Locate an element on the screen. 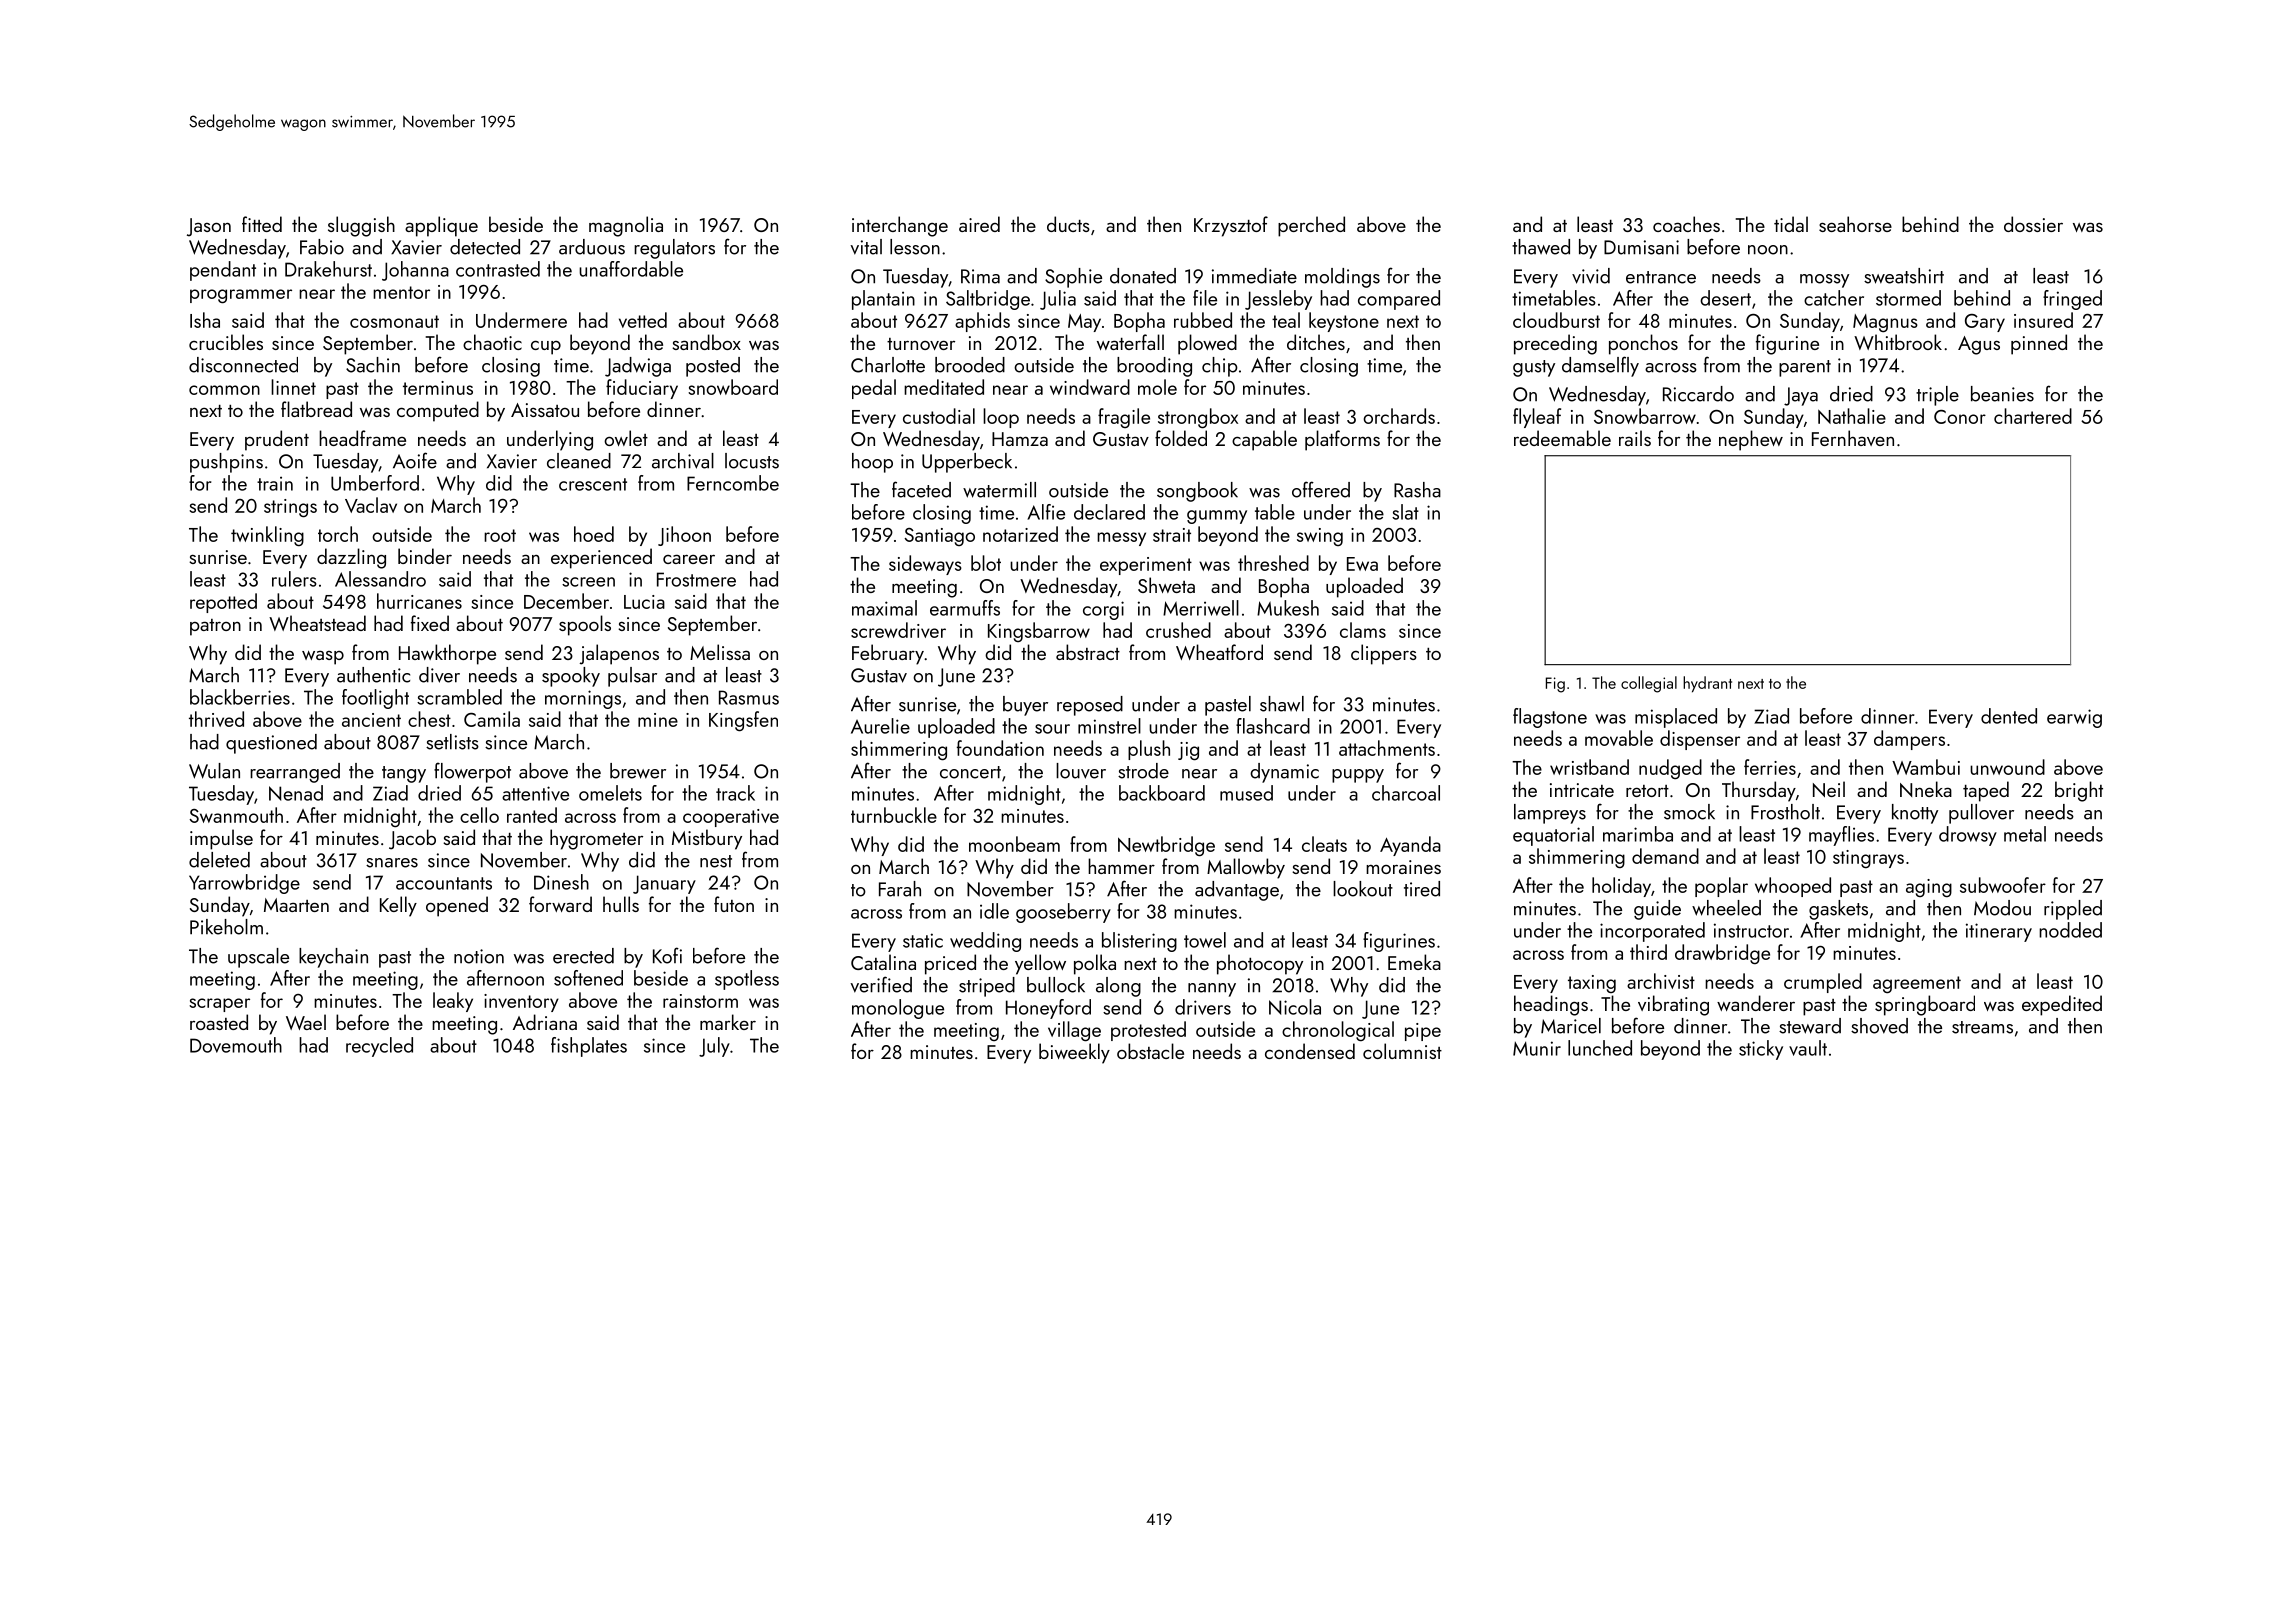 Image resolution: width=2292 pixels, height=1620 pixels. orchards is located at coordinates (1399, 416).
